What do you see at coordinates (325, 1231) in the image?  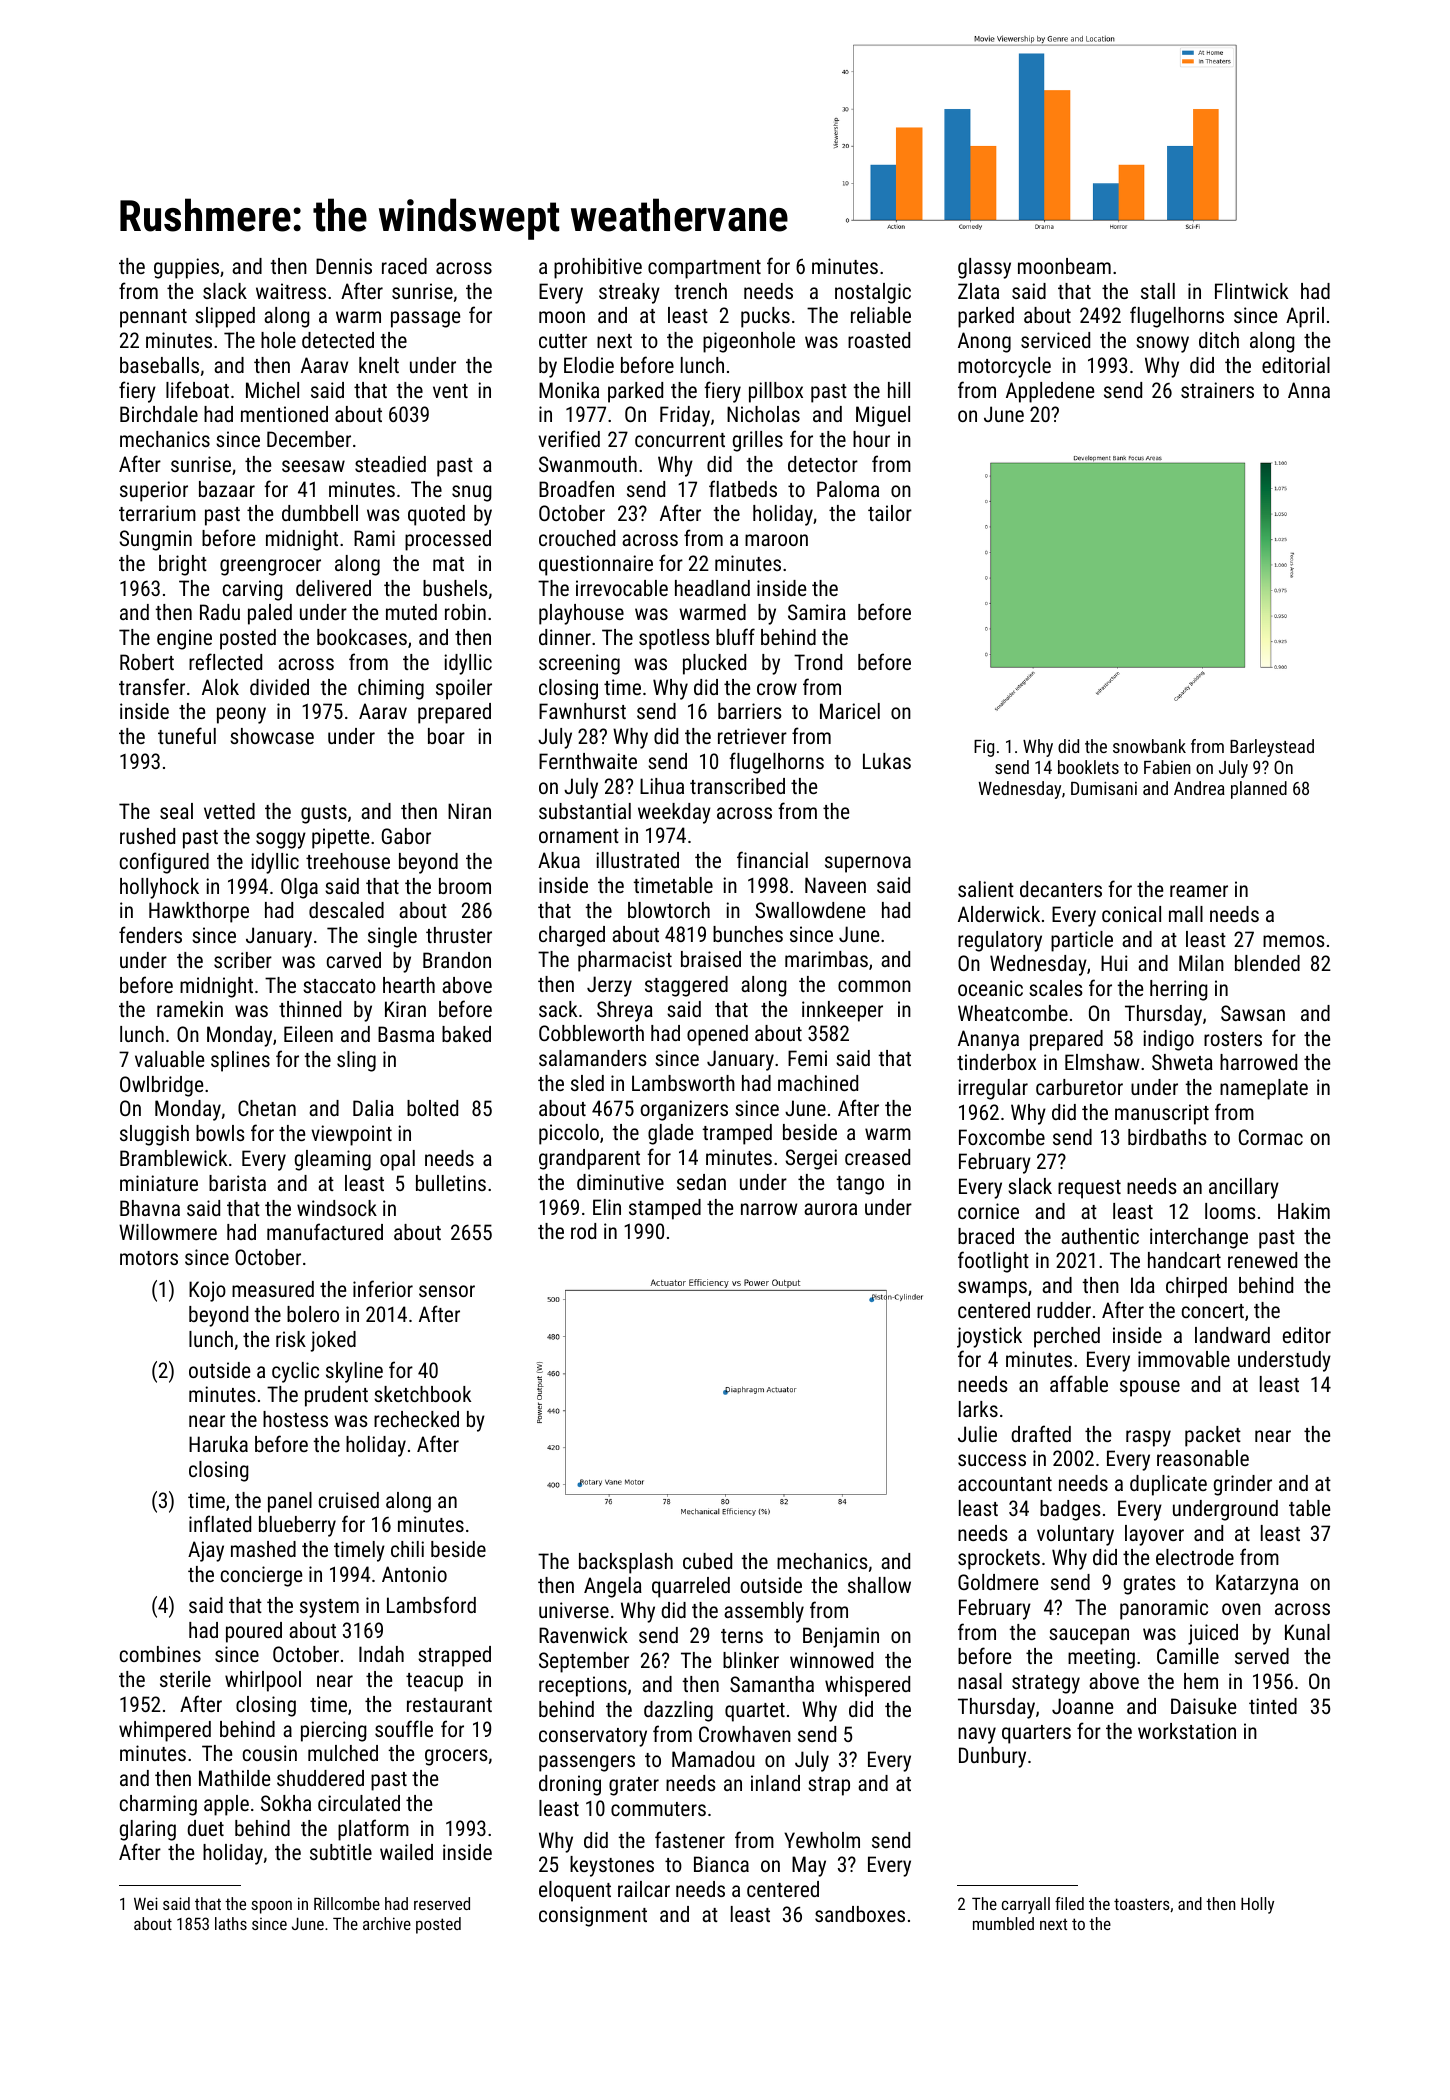 I see `manufactured` at bounding box center [325, 1231].
